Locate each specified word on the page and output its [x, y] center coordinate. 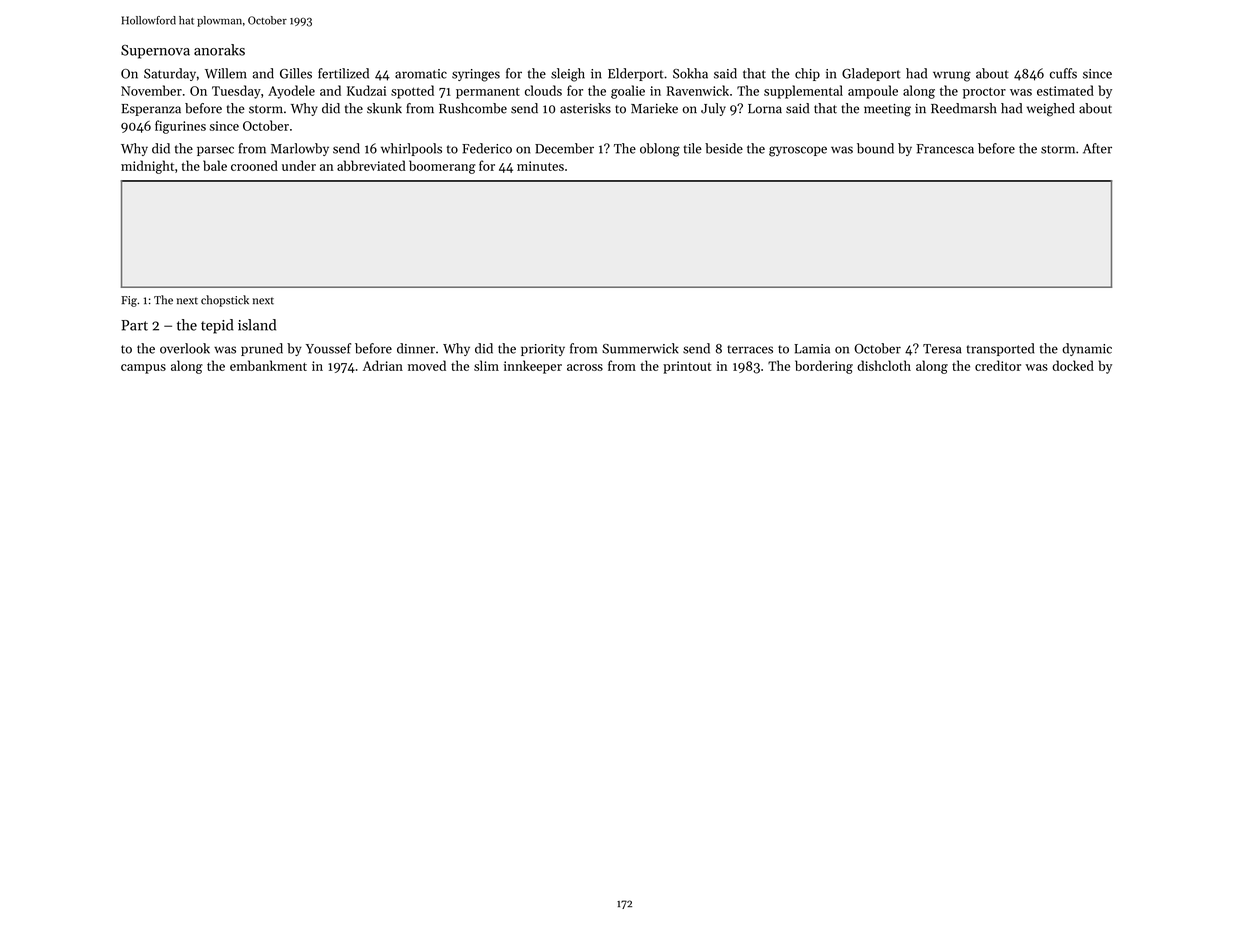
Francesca [945, 149]
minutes [540, 166]
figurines [180, 127]
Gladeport [871, 74]
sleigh [568, 75]
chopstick [225, 301]
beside [724, 148]
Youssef [328, 348]
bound [875, 148]
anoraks [219, 50]
